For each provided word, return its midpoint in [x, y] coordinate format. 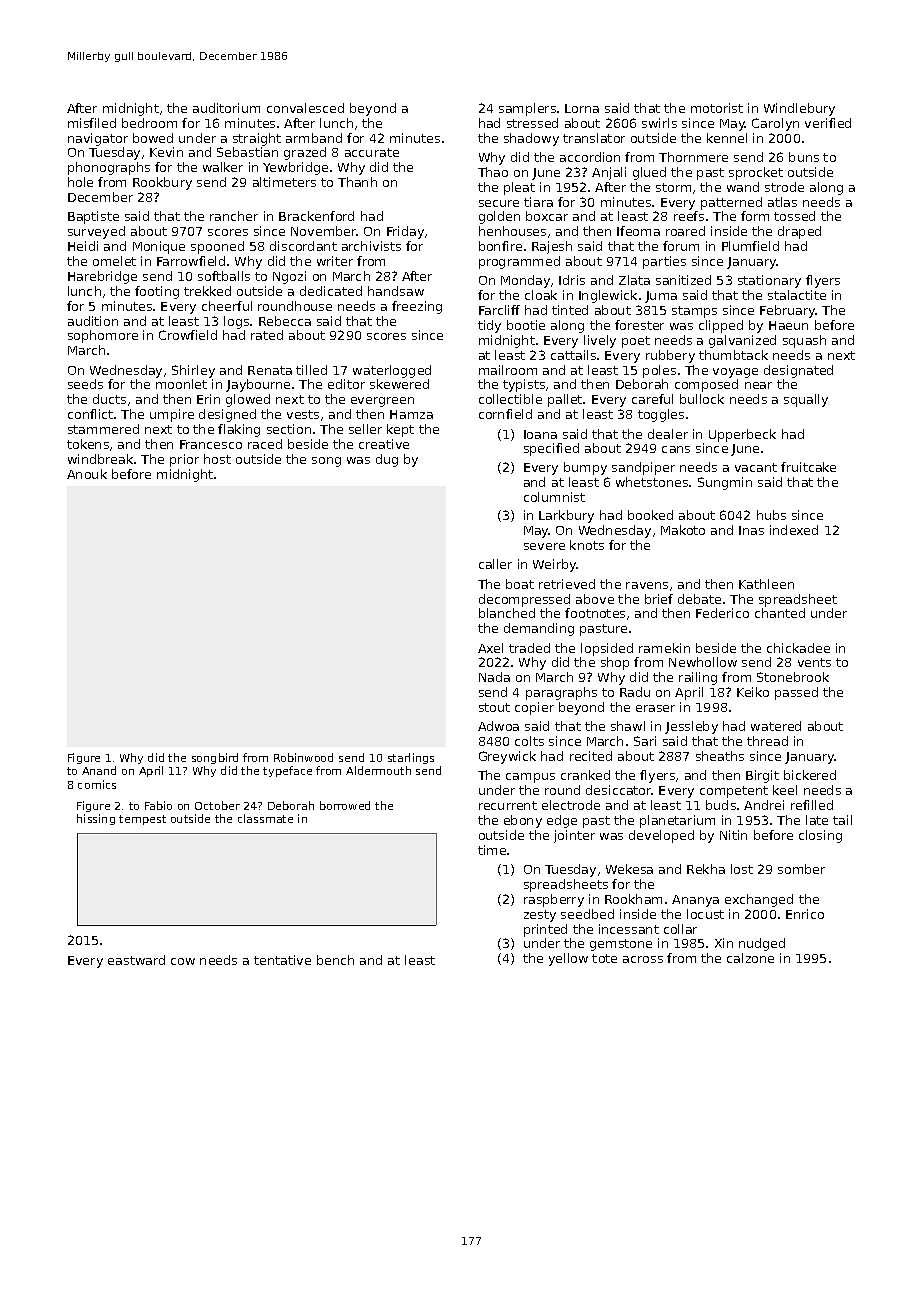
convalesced [305, 108]
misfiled [92, 123]
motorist [717, 108]
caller [495, 564]
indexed [794, 530]
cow [183, 961]
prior [184, 460]
